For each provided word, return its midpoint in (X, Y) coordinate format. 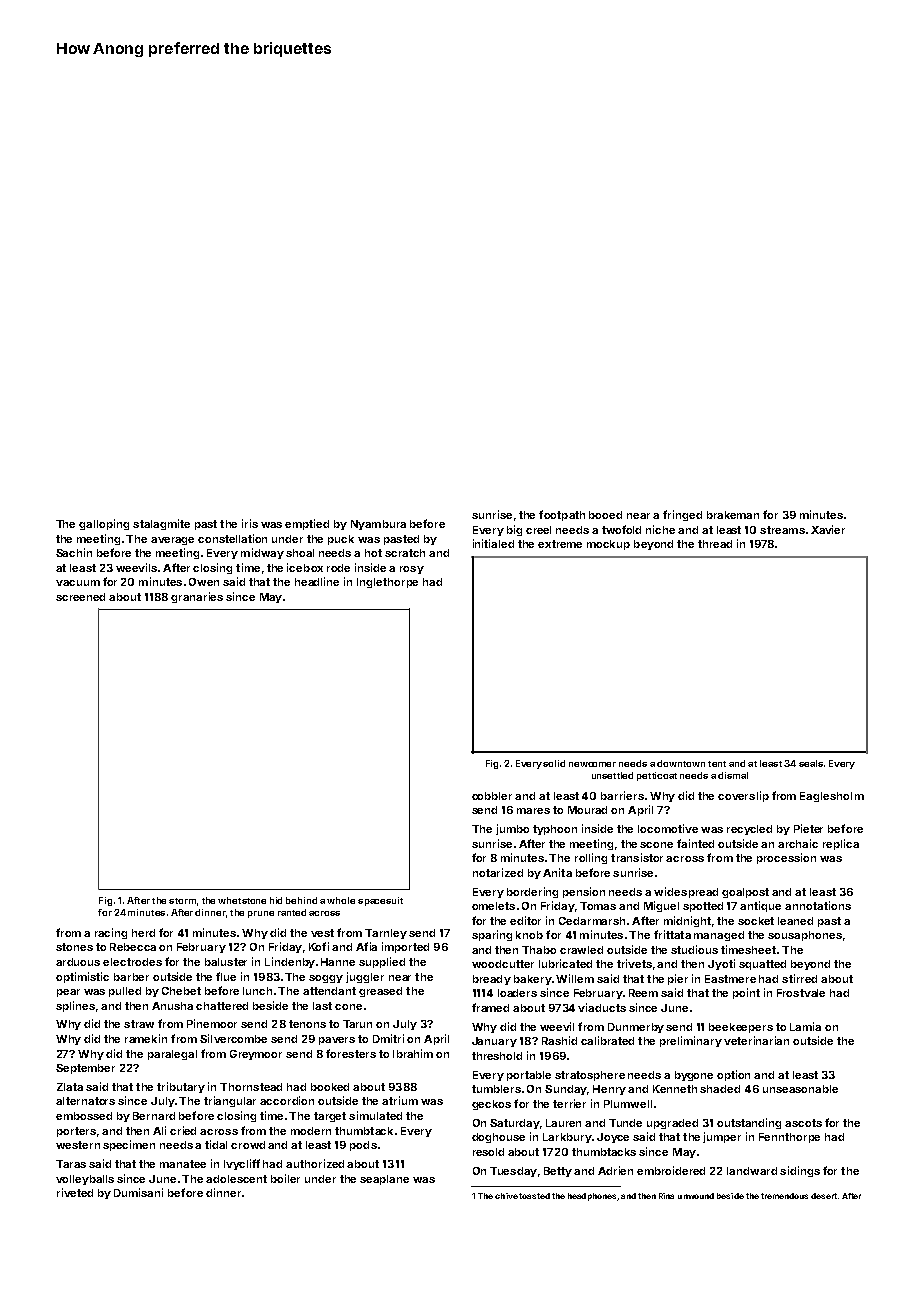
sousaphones (805, 936)
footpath (562, 515)
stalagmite (161, 524)
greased (380, 992)
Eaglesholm (832, 797)
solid (554, 763)
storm (182, 901)
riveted (75, 1192)
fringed (682, 515)
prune (261, 914)
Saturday (515, 1124)
